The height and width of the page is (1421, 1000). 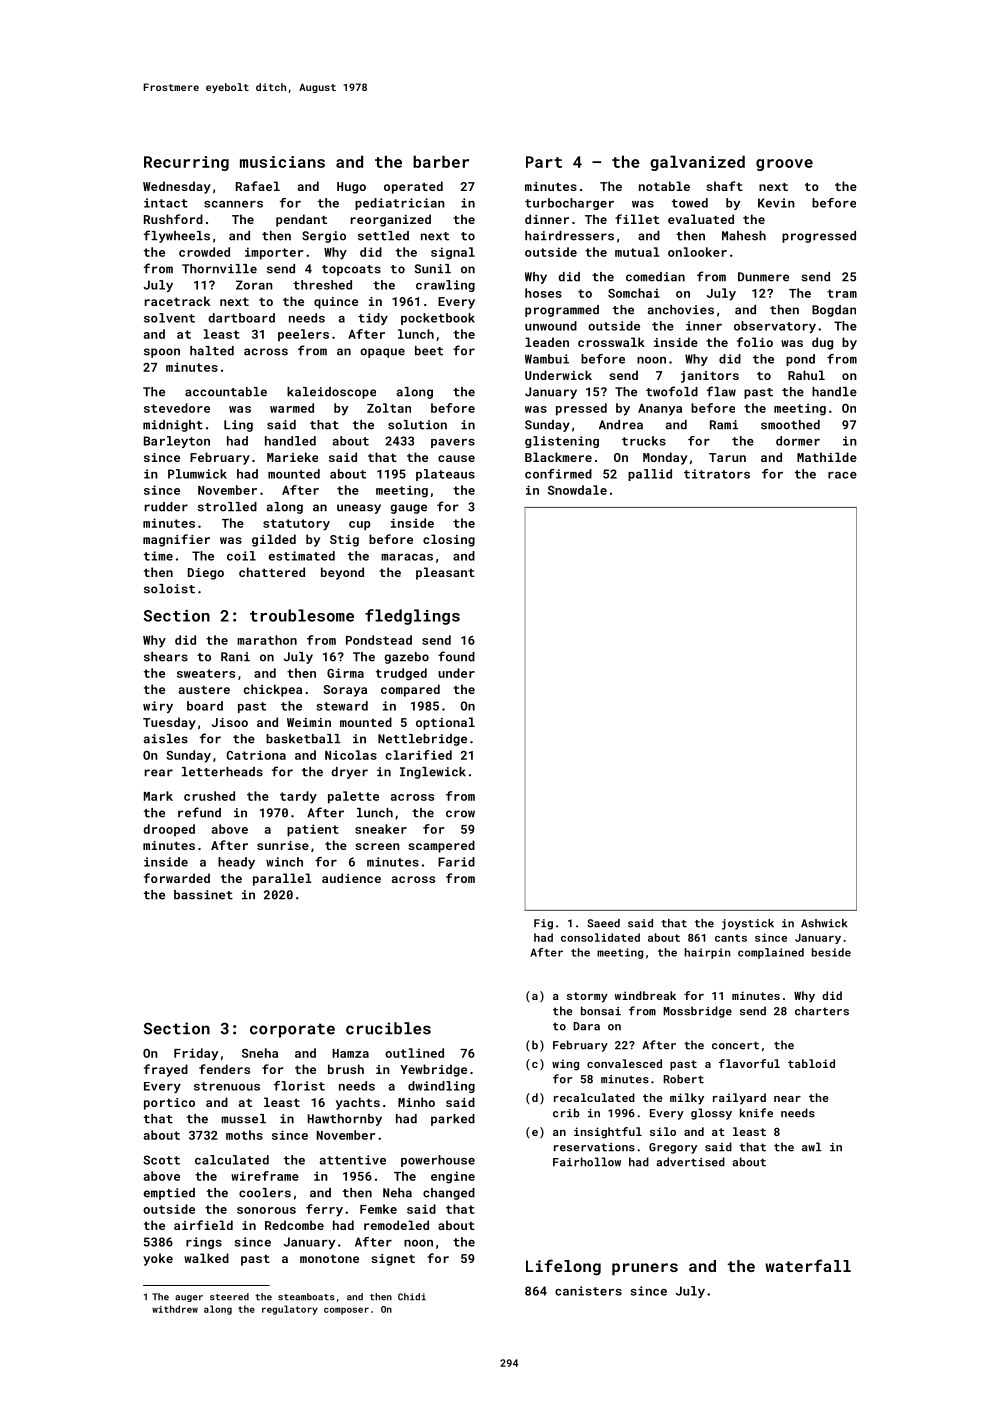 What do you see at coordinates (186, 163) in the page?
I see `Recurring` at bounding box center [186, 163].
